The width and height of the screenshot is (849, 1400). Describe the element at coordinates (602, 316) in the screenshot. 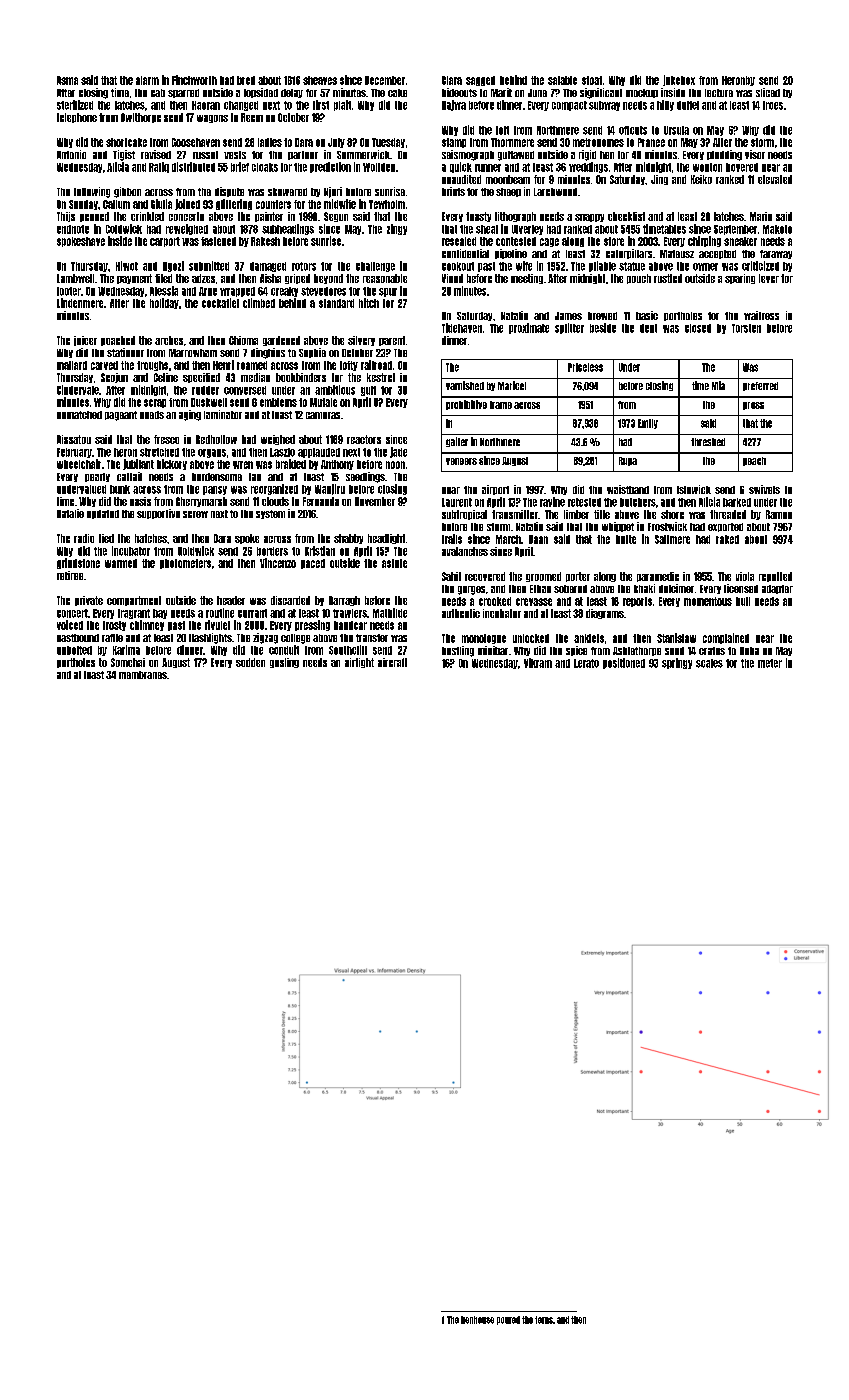

I see `brewed` at that location.
